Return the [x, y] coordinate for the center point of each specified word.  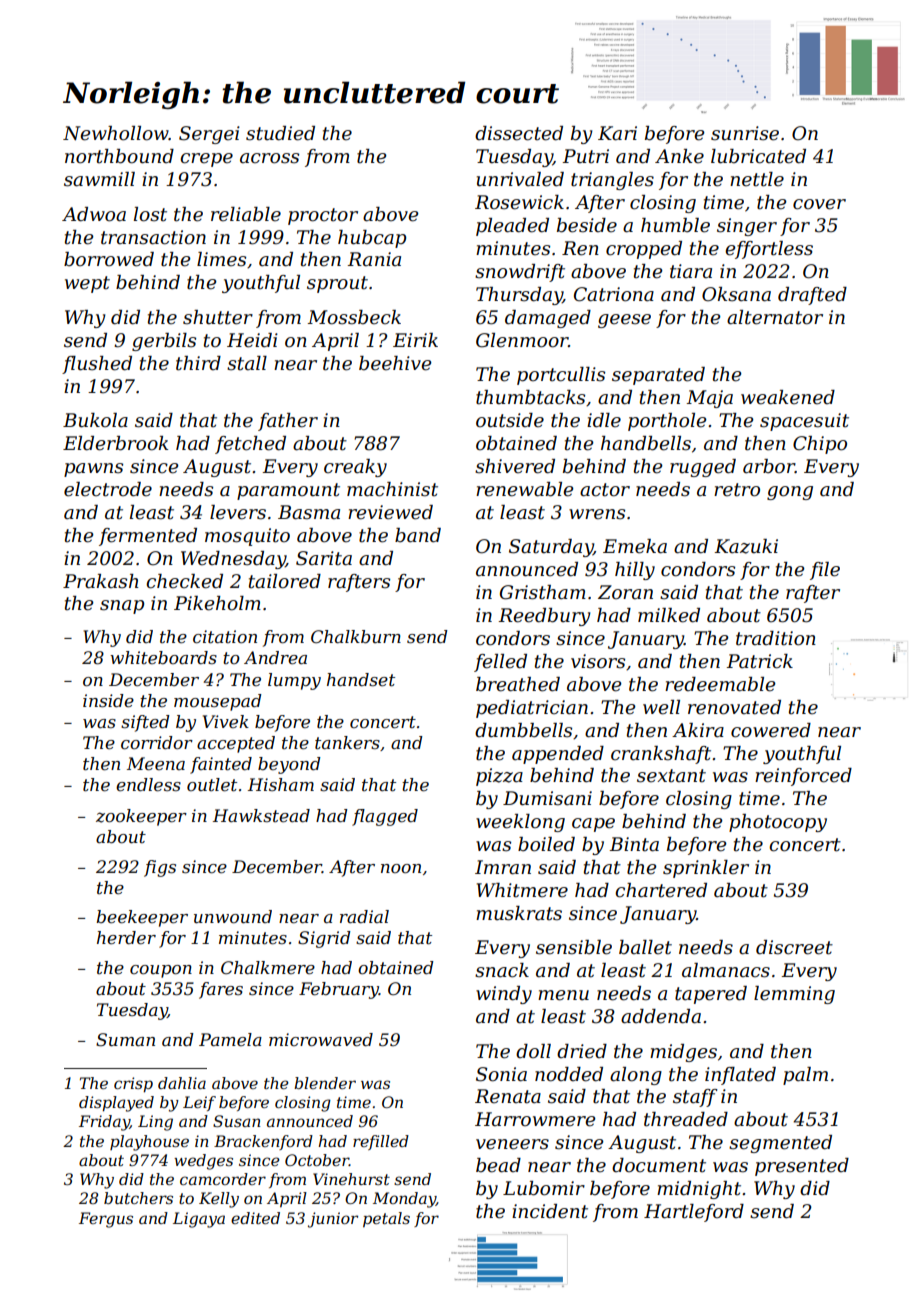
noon [401, 868]
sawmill [99, 179]
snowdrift [520, 273]
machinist [392, 489]
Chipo [820, 445]
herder [126, 938]
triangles [612, 181]
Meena [156, 764]
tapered [711, 995]
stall [247, 363]
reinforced [803, 777]
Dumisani [547, 798]
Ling [155, 1123]
